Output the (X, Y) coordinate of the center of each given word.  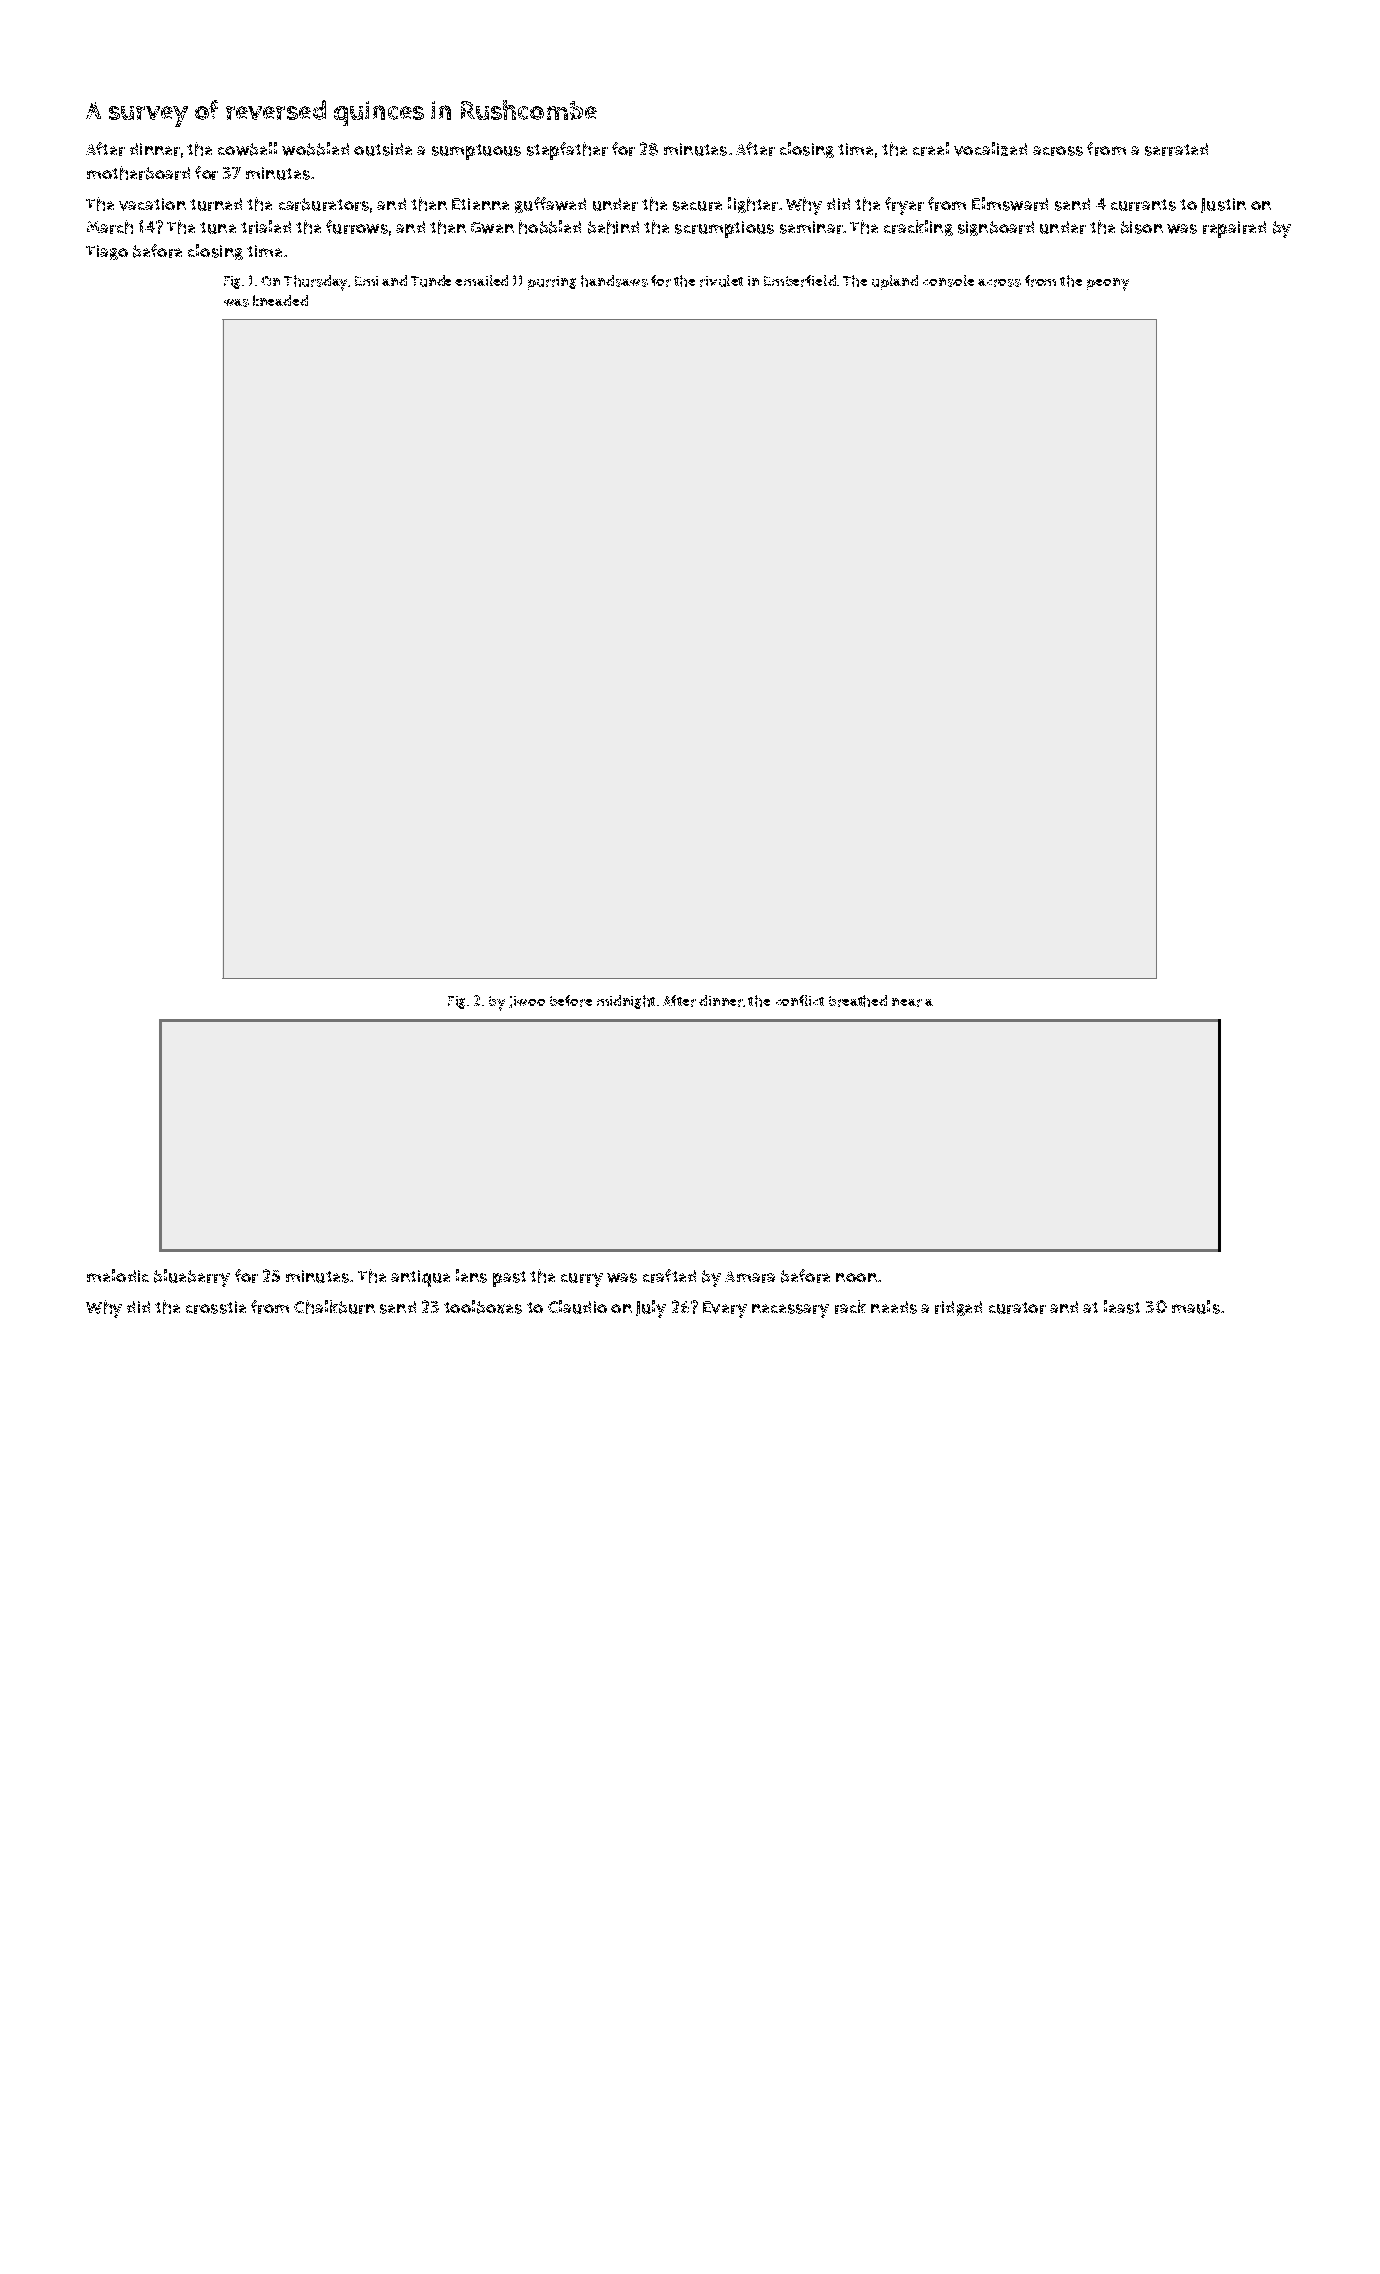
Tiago (107, 252)
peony (1108, 284)
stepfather (567, 151)
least (1122, 1307)
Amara (750, 1277)
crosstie (216, 1307)
